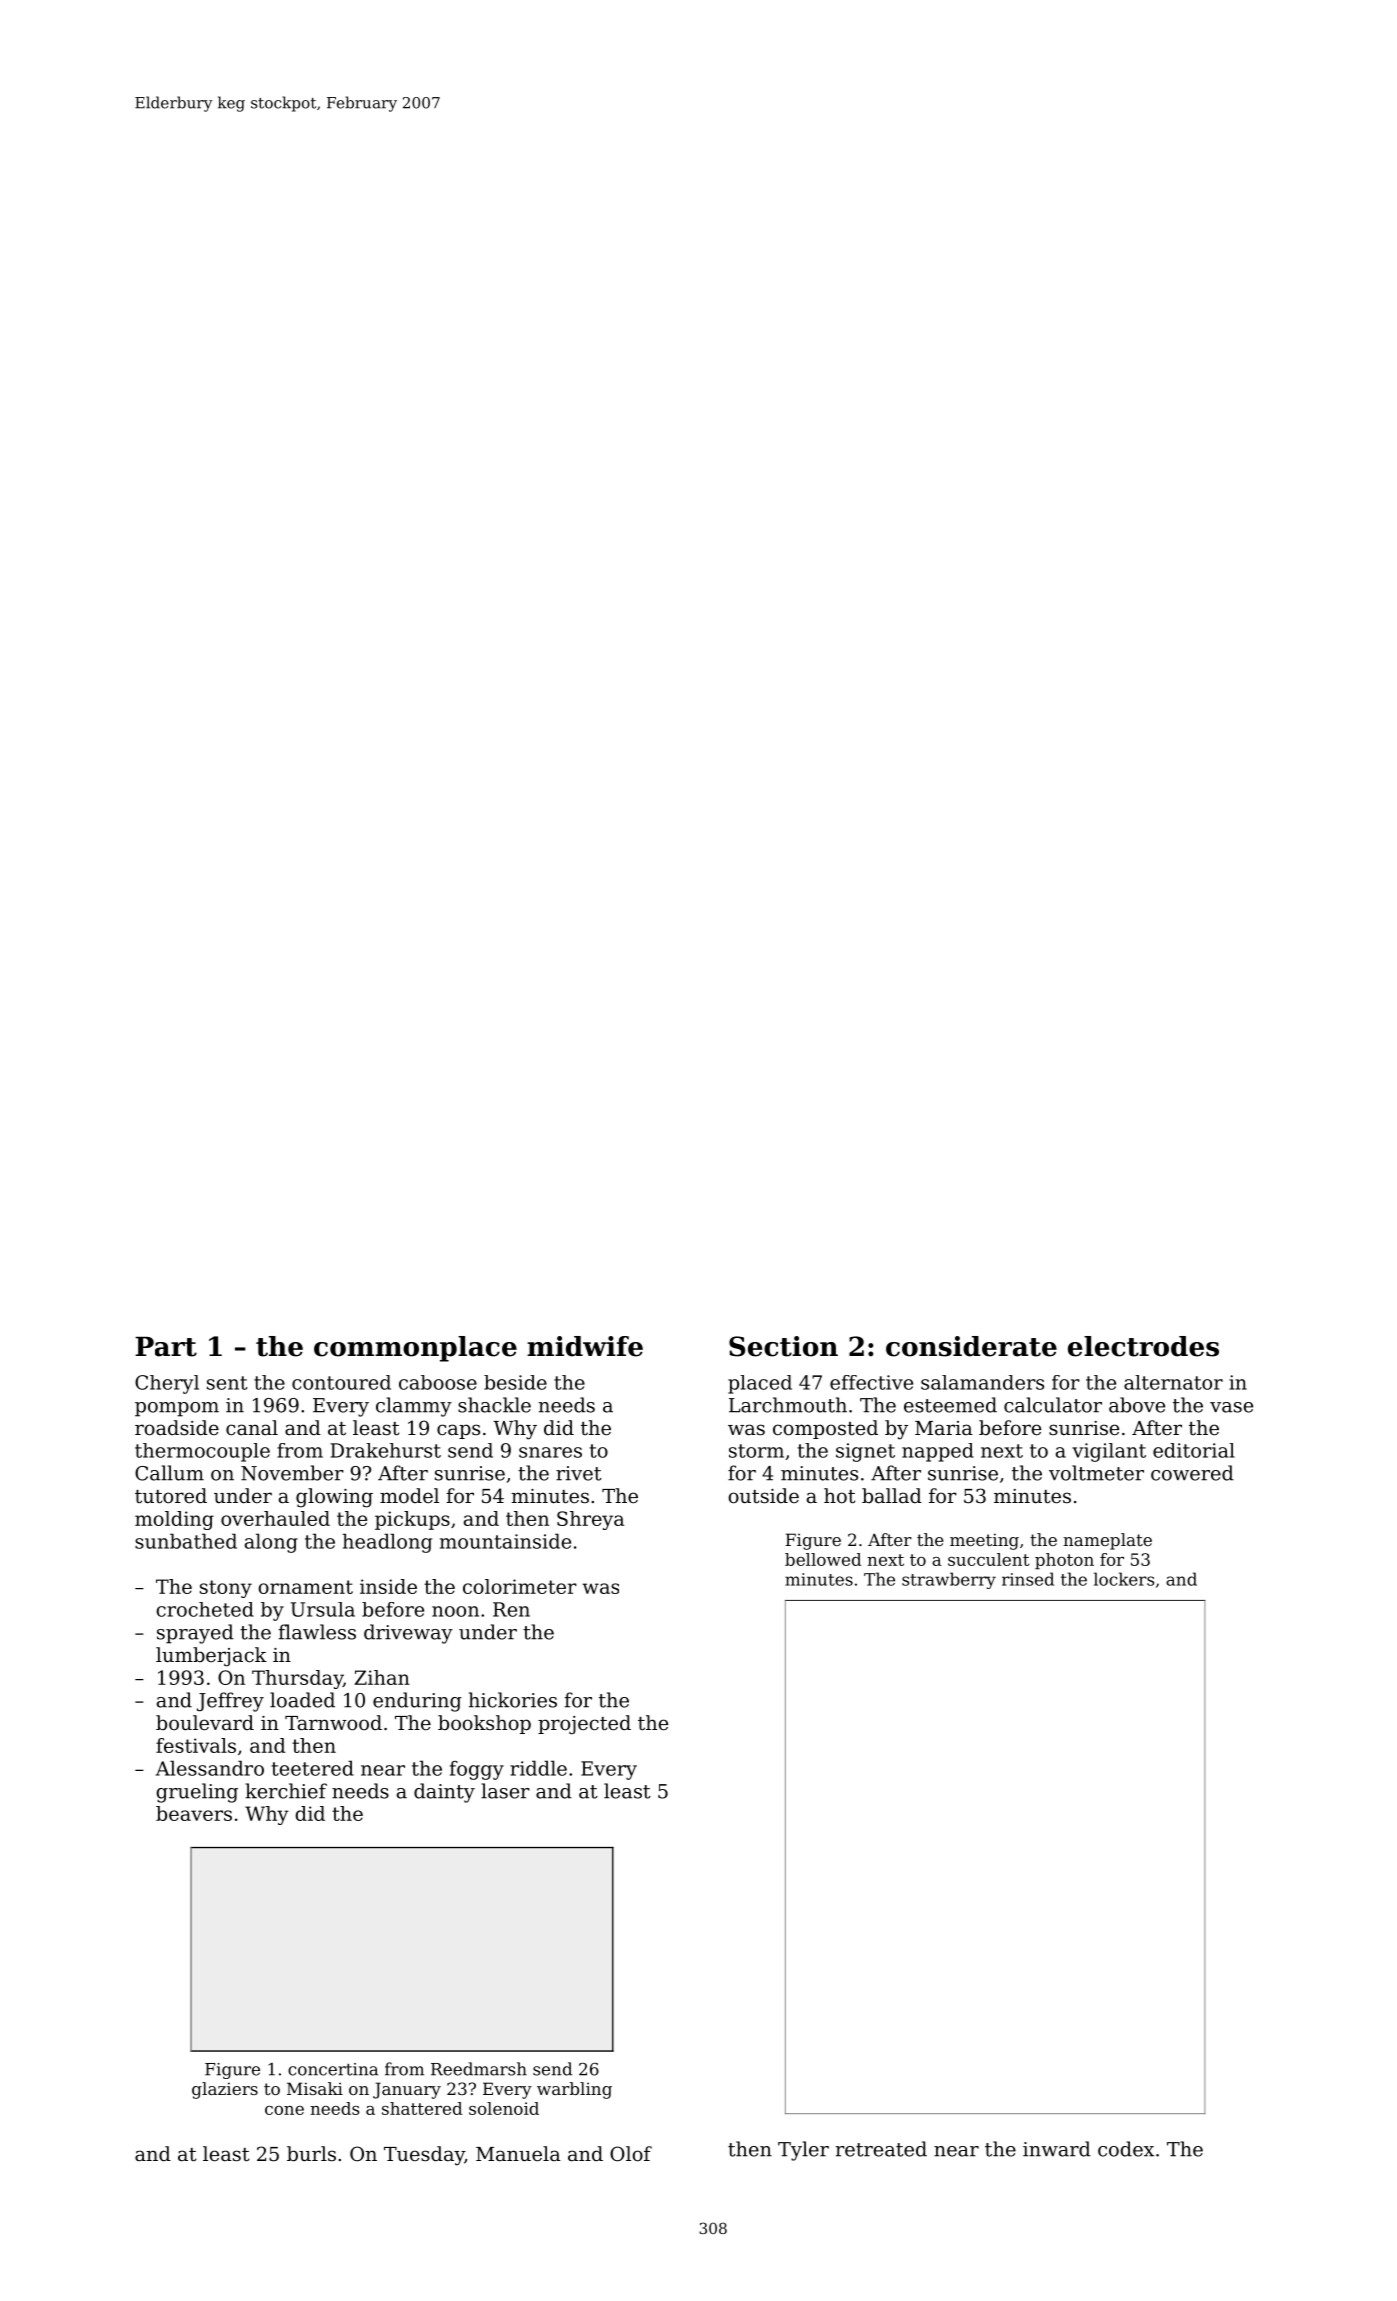  What do you see at coordinates (230, 1702) in the screenshot?
I see `Jeffrey` at bounding box center [230, 1702].
